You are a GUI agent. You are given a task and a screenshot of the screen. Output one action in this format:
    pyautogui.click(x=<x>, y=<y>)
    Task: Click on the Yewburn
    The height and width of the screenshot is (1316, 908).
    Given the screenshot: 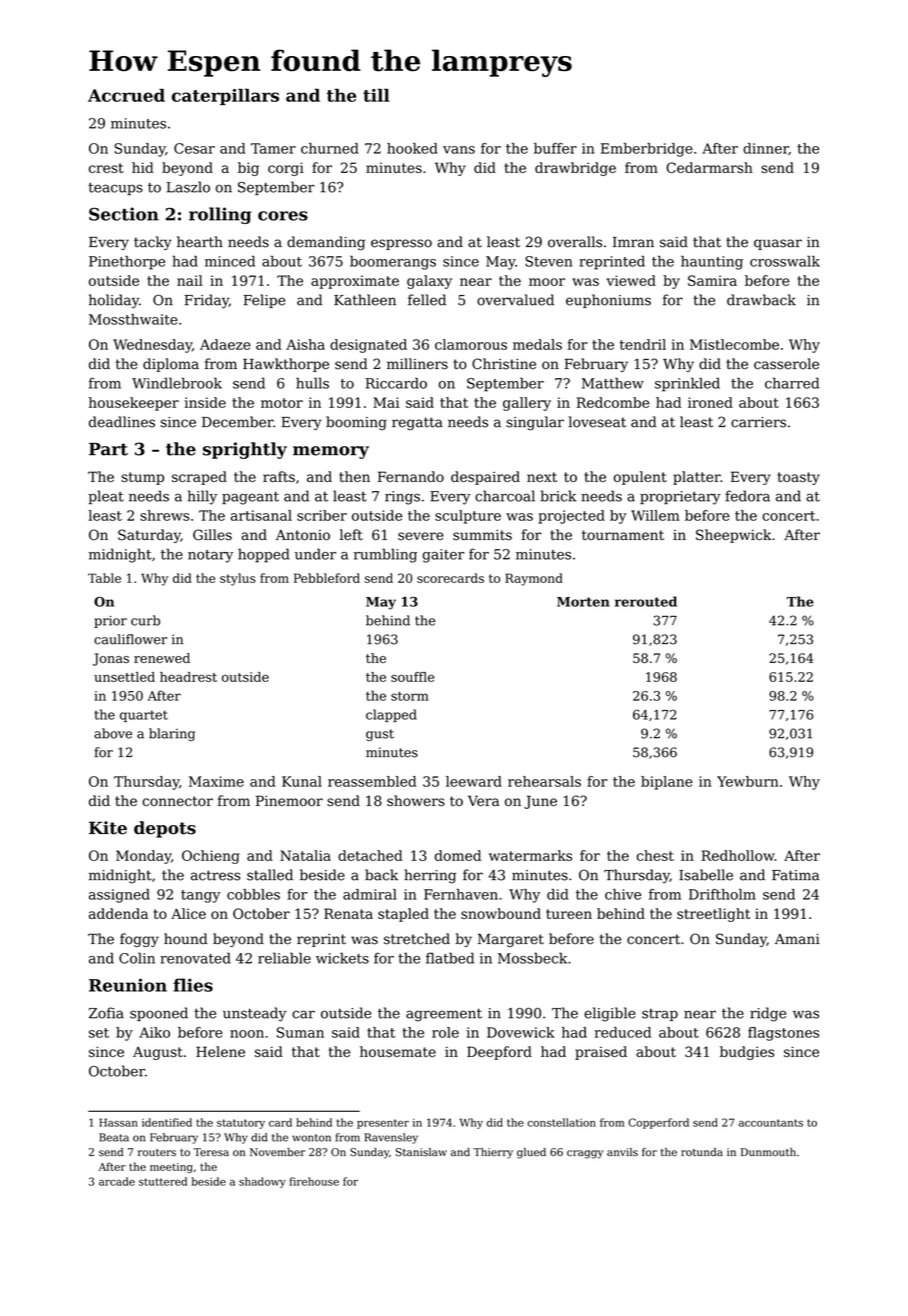 What is the action you would take?
    pyautogui.click(x=748, y=781)
